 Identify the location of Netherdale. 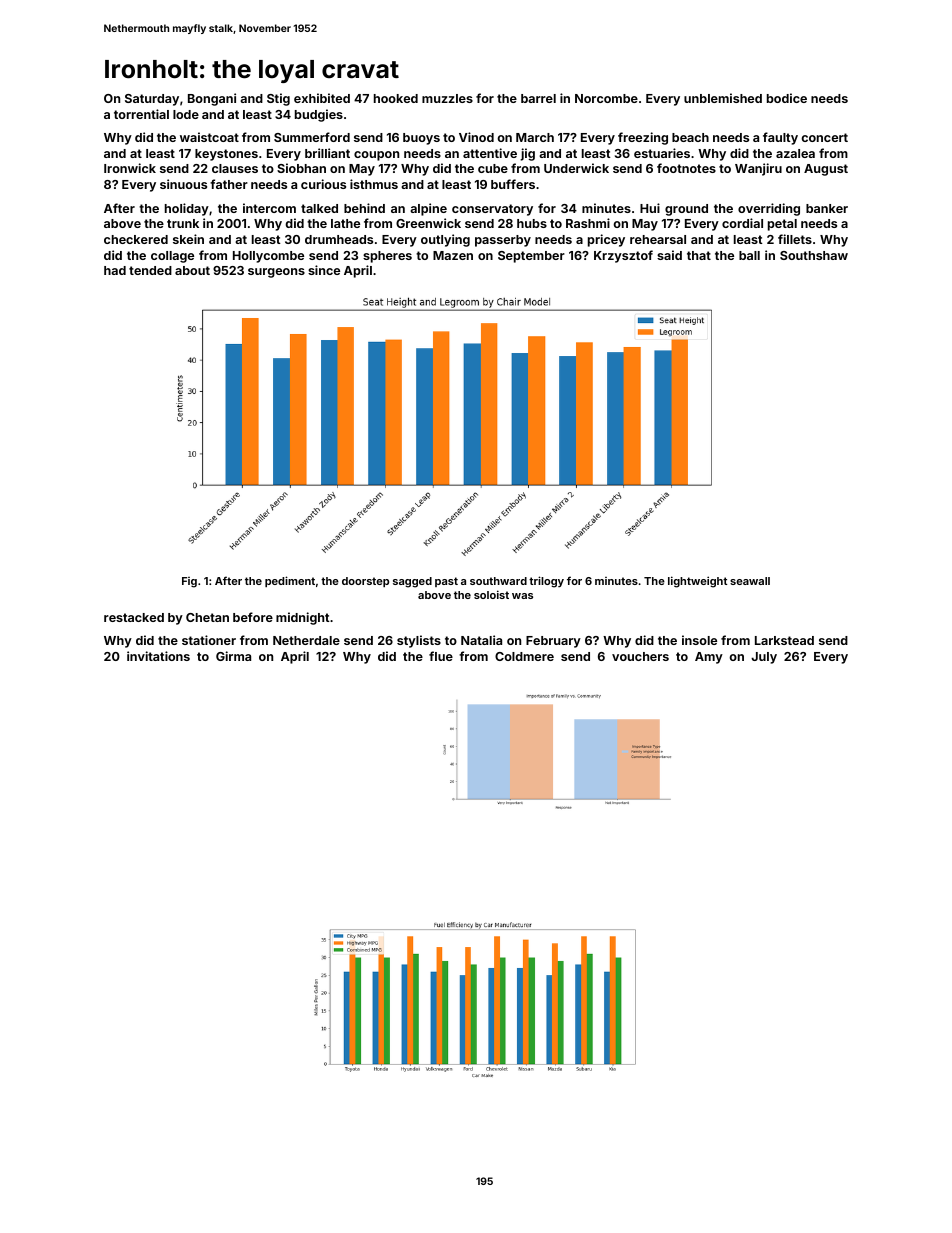
(306, 640).
